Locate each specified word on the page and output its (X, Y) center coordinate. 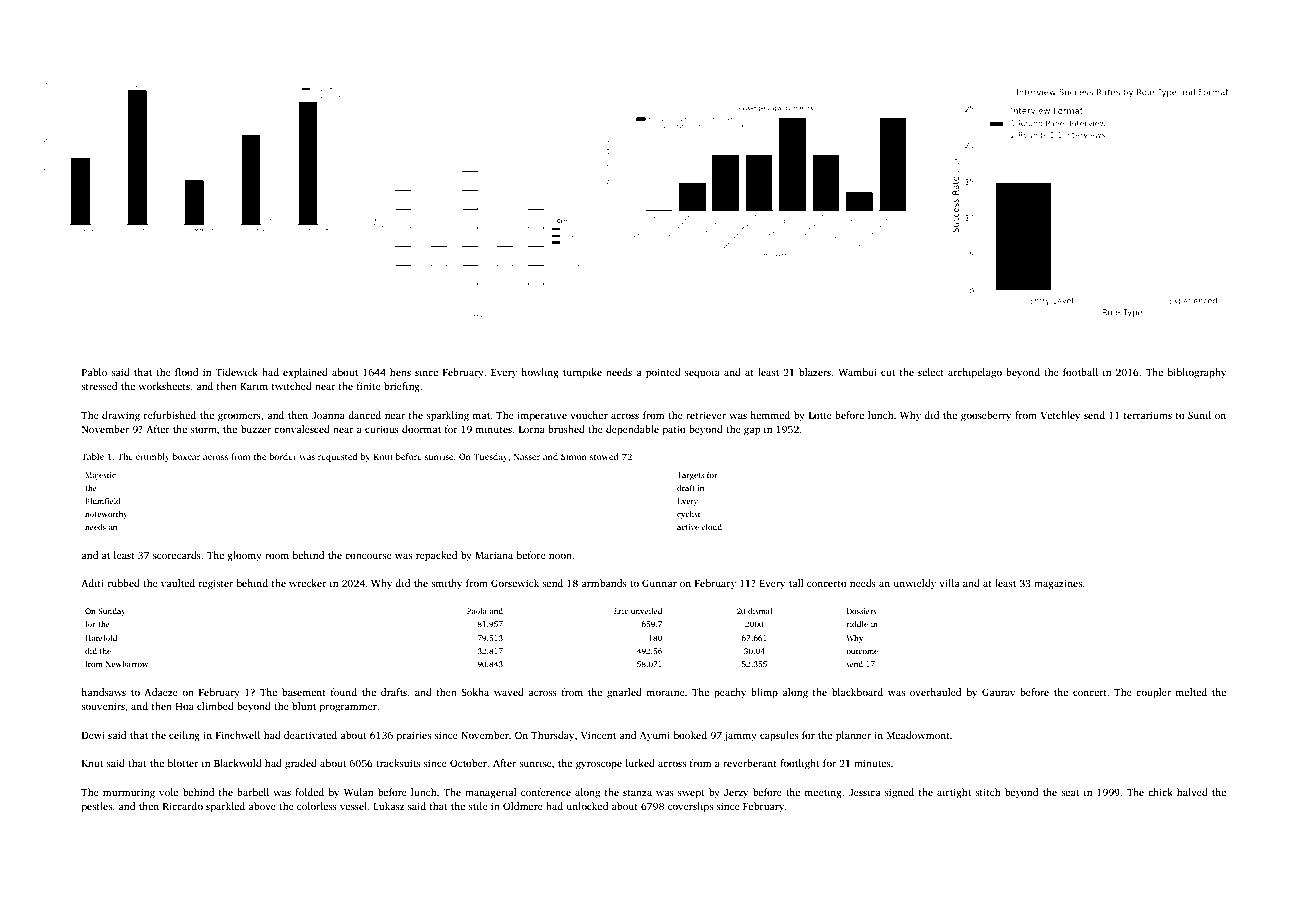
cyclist (688, 515)
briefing (402, 387)
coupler (1153, 693)
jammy (740, 736)
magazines (1058, 584)
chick (1160, 792)
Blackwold (238, 763)
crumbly (153, 457)
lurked (640, 763)
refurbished (169, 415)
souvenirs (103, 706)
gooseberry (986, 416)
